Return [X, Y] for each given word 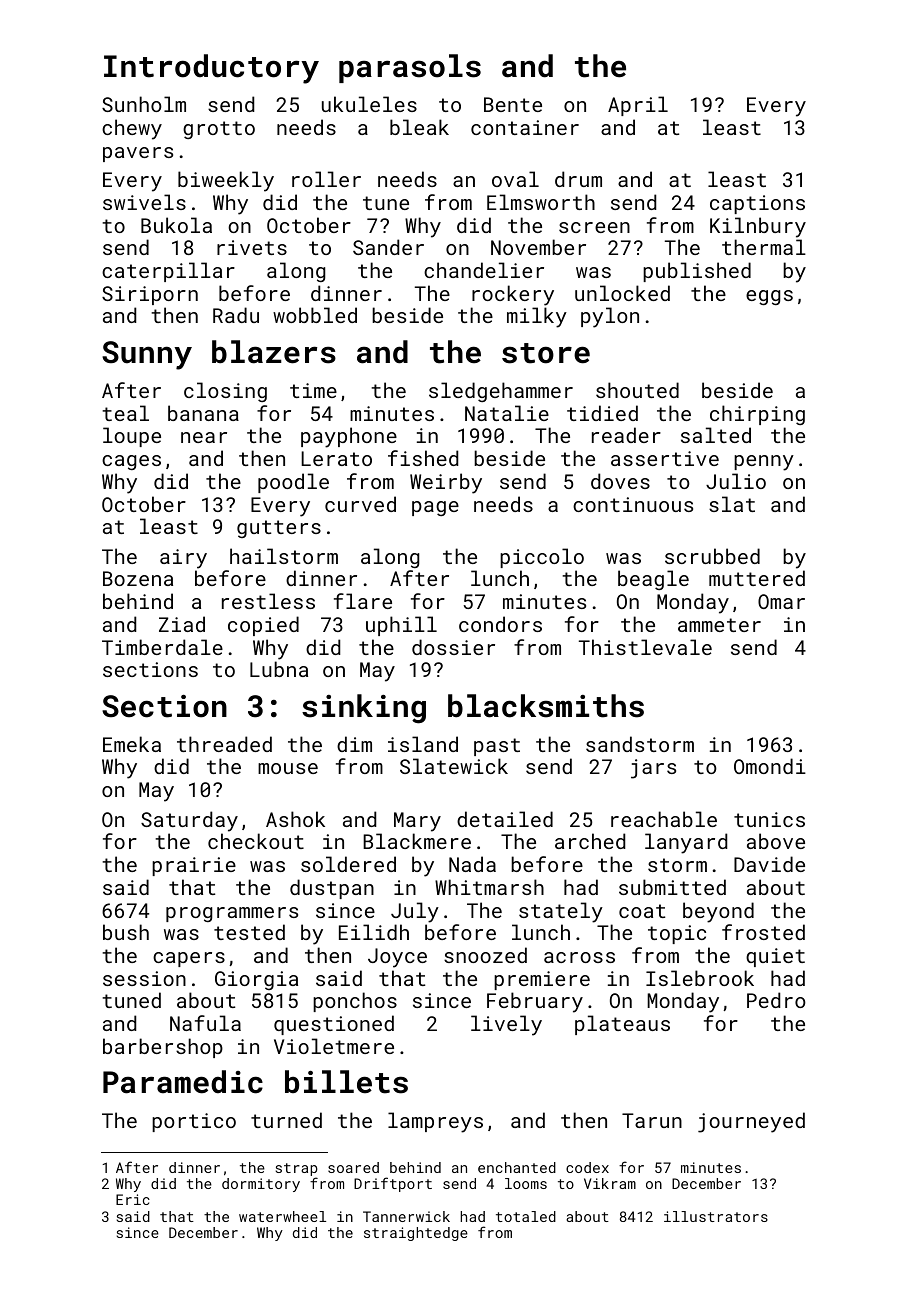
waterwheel [282, 1216]
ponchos [355, 1002]
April [638, 106]
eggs [769, 297]
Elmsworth [541, 202]
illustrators [716, 1216]
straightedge [416, 1234]
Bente [513, 104]
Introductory [211, 69]
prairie [194, 866]
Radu [236, 315]
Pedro [776, 1000]
